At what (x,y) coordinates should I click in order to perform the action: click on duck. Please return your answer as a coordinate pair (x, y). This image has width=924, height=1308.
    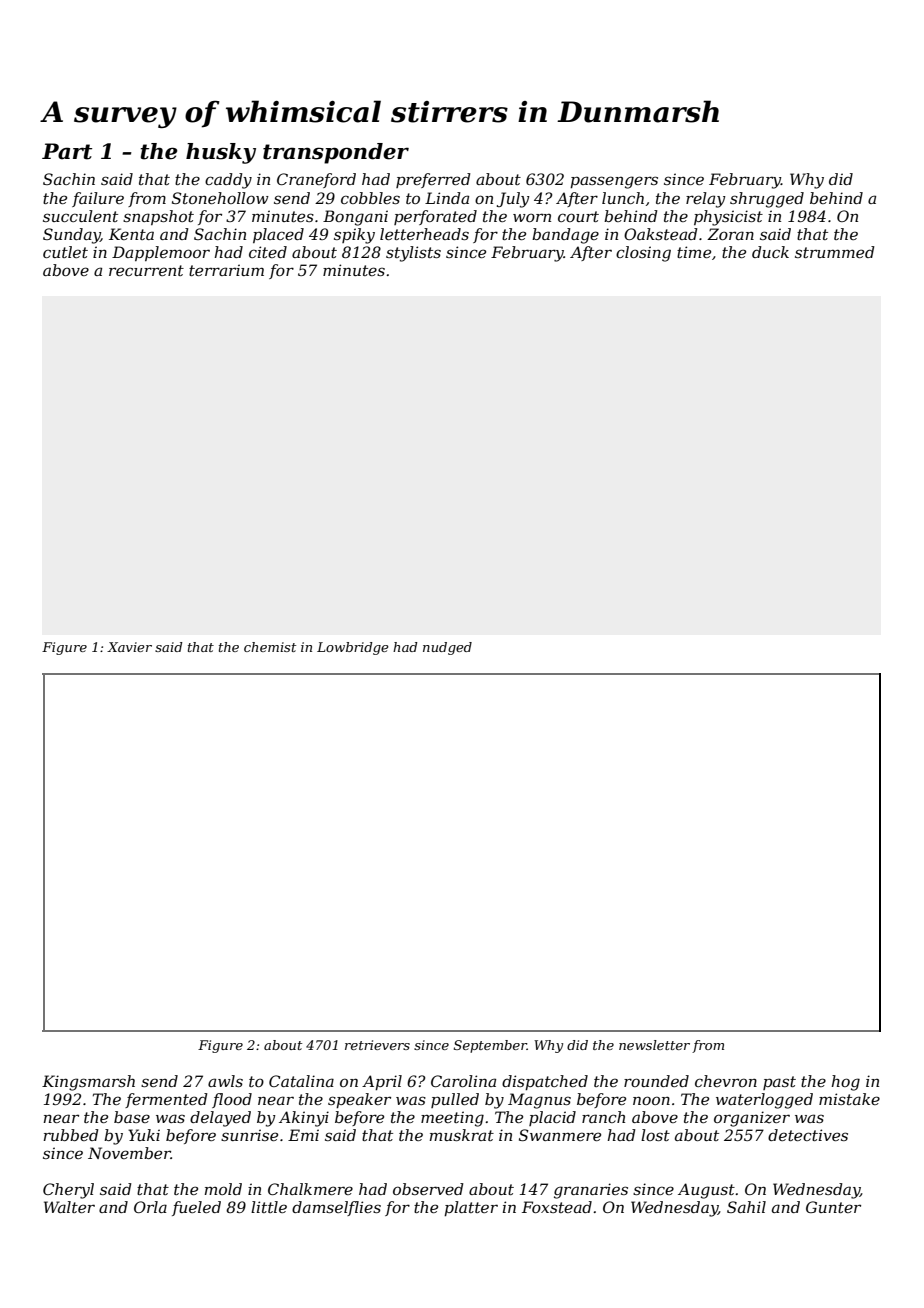
    Looking at the image, I should click on (770, 252).
